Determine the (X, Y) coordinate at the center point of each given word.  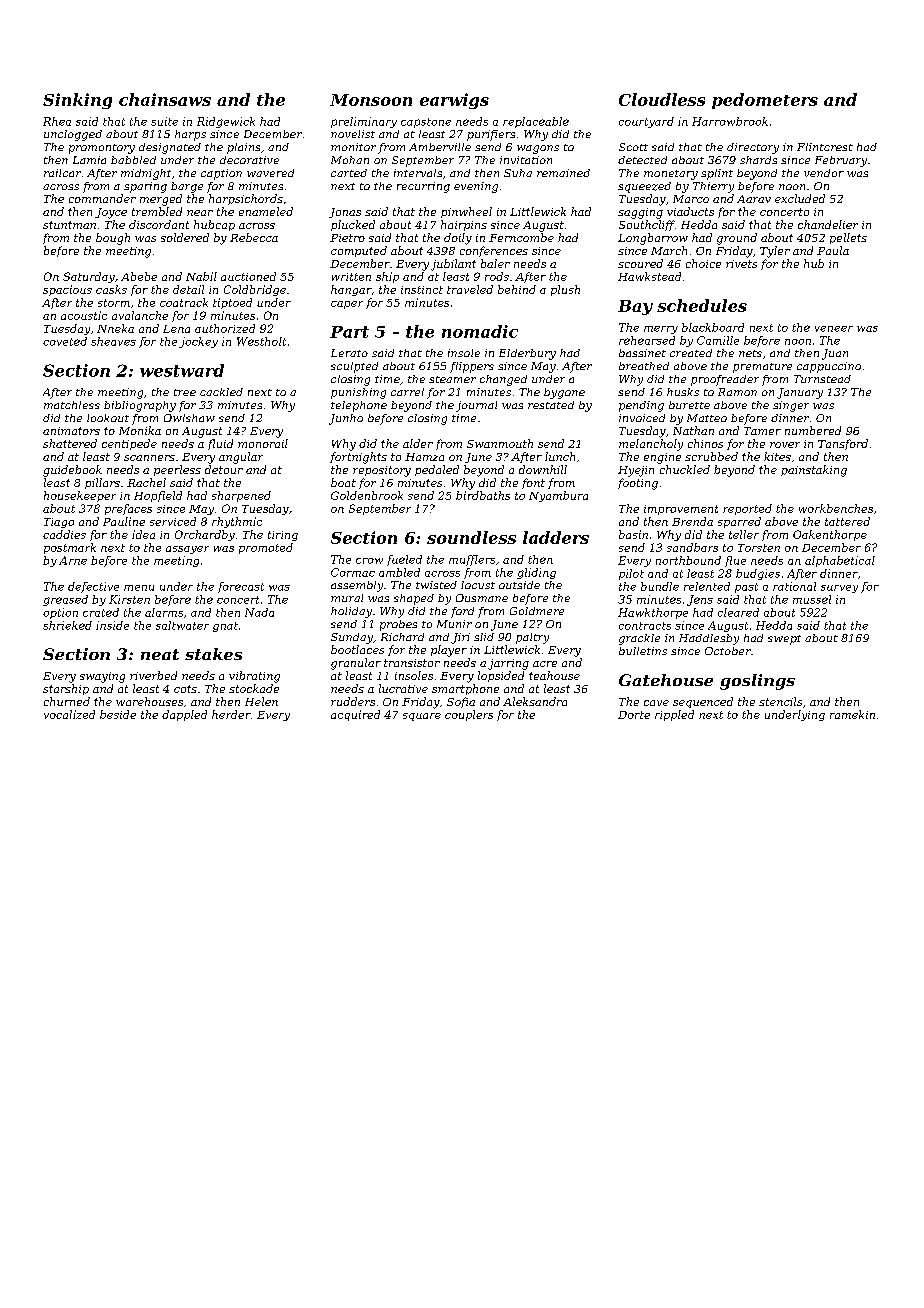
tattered (847, 521)
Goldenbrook (367, 495)
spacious (67, 290)
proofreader (725, 380)
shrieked (67, 625)
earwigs (454, 101)
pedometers (765, 101)
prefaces (128, 509)
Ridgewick (226, 122)
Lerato (349, 353)
